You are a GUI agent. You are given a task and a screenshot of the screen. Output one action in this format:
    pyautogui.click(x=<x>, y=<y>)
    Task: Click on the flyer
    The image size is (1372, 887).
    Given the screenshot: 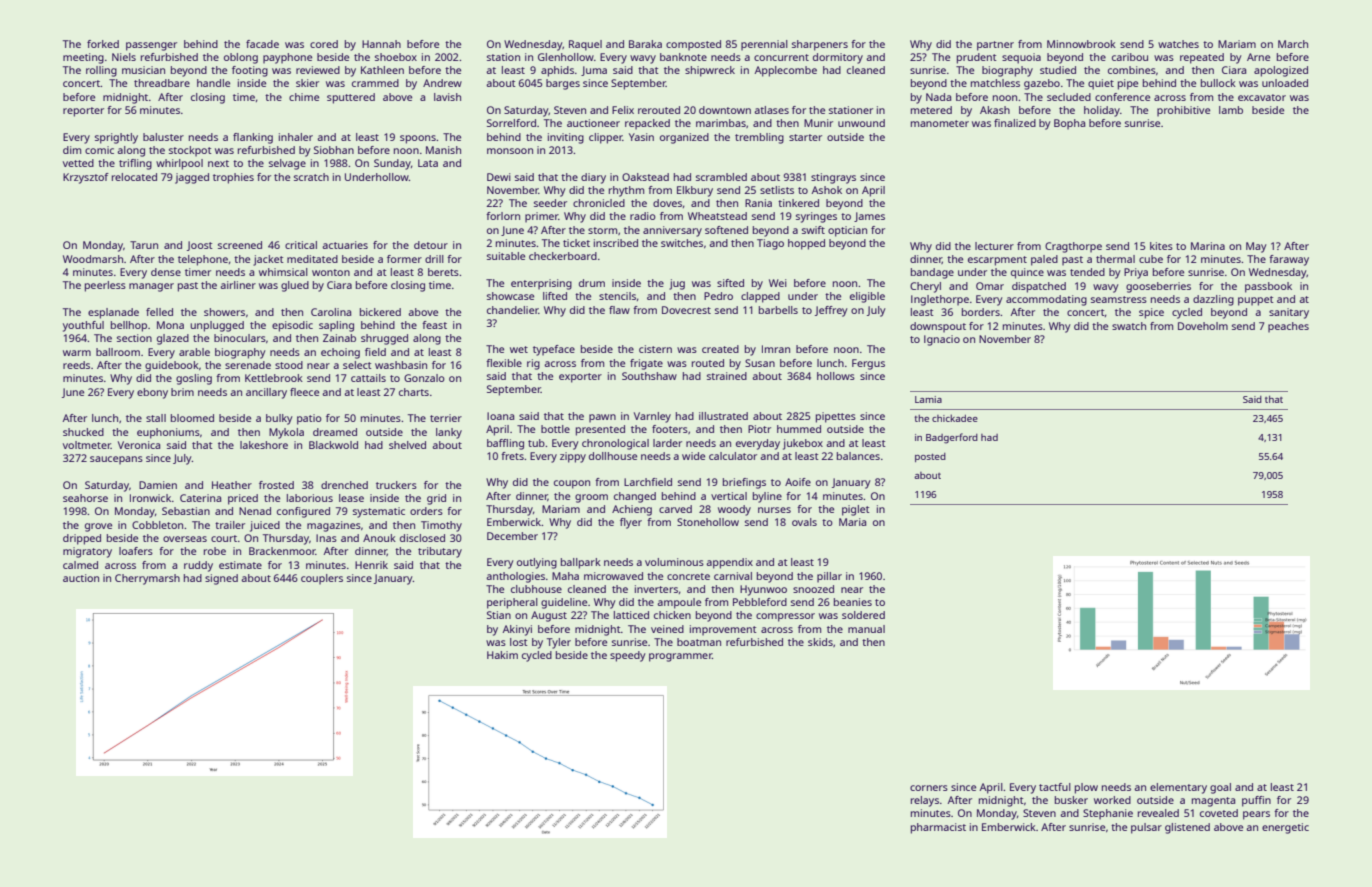 What is the action you would take?
    pyautogui.click(x=631, y=523)
